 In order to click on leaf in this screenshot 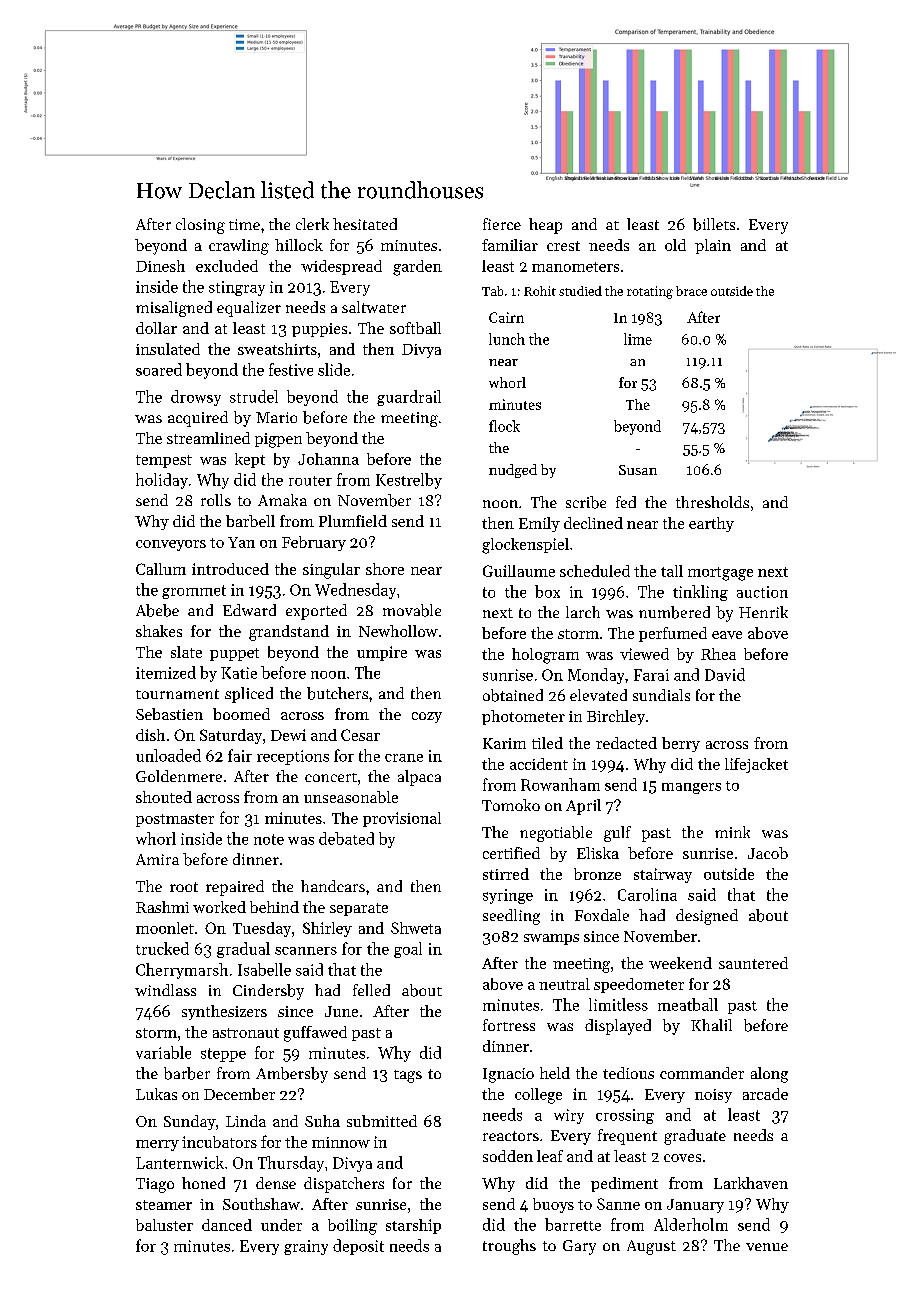, I will do `click(550, 1156)`.
